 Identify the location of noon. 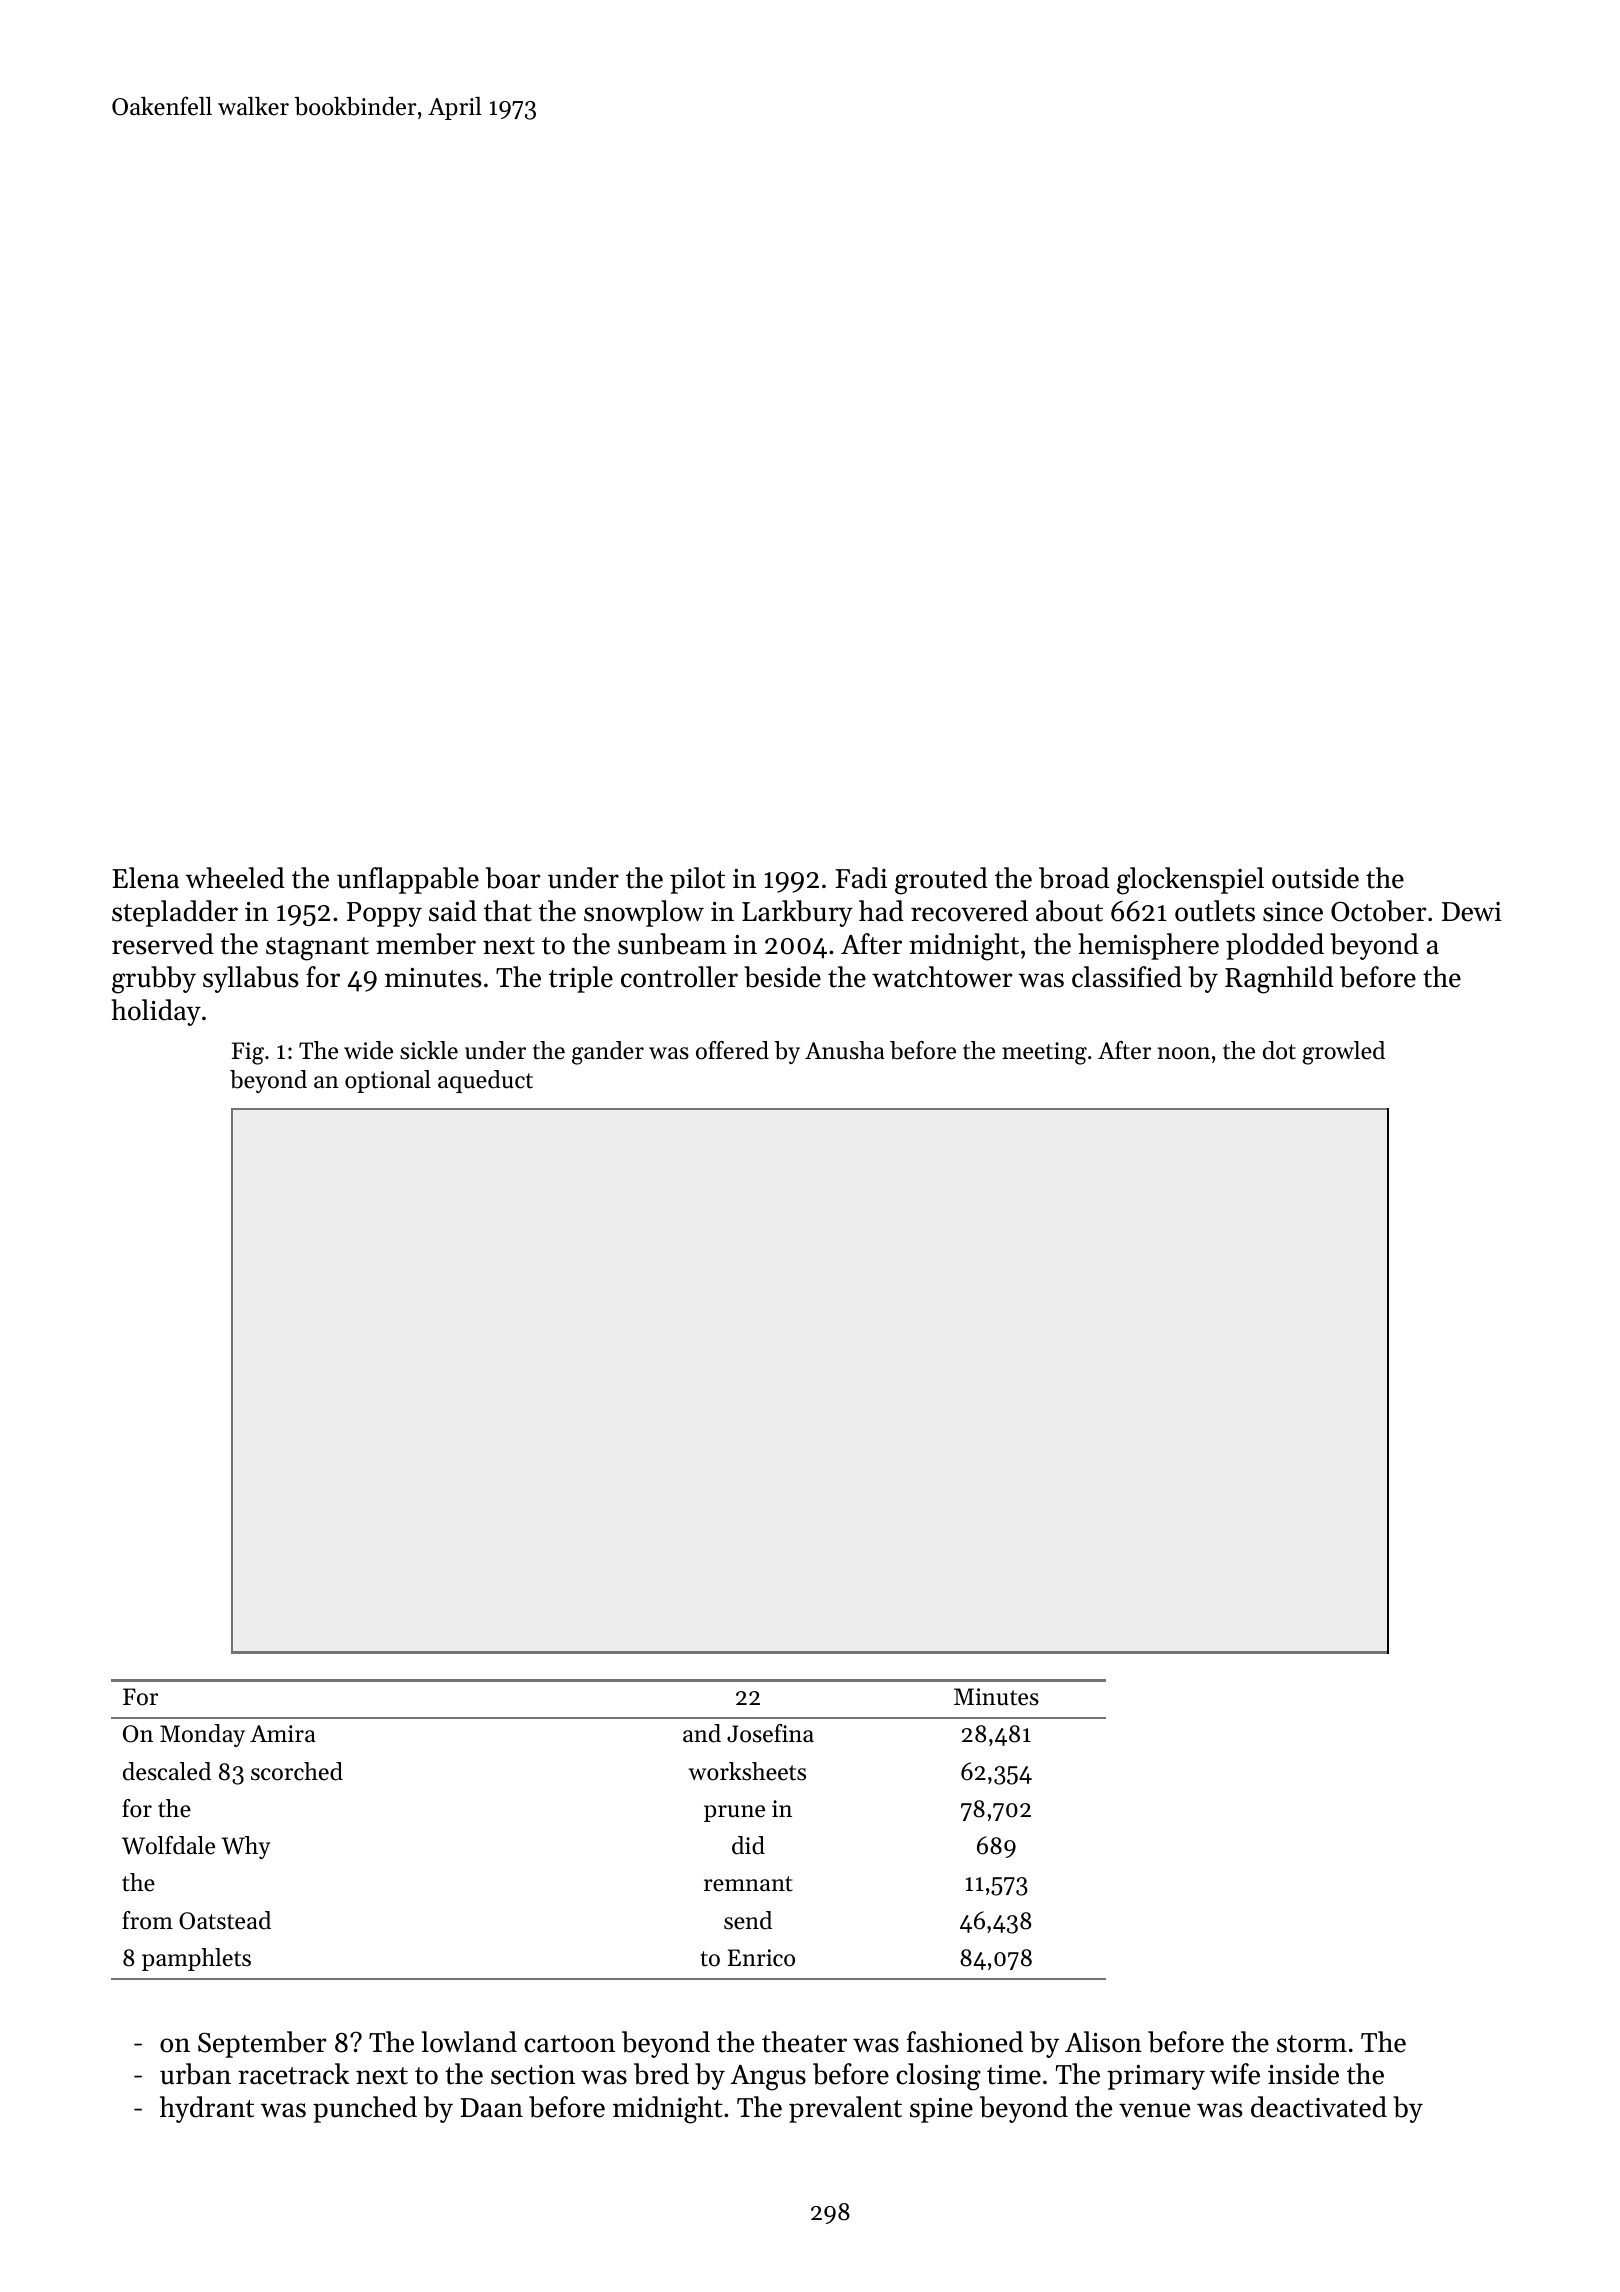
(1184, 1053).
